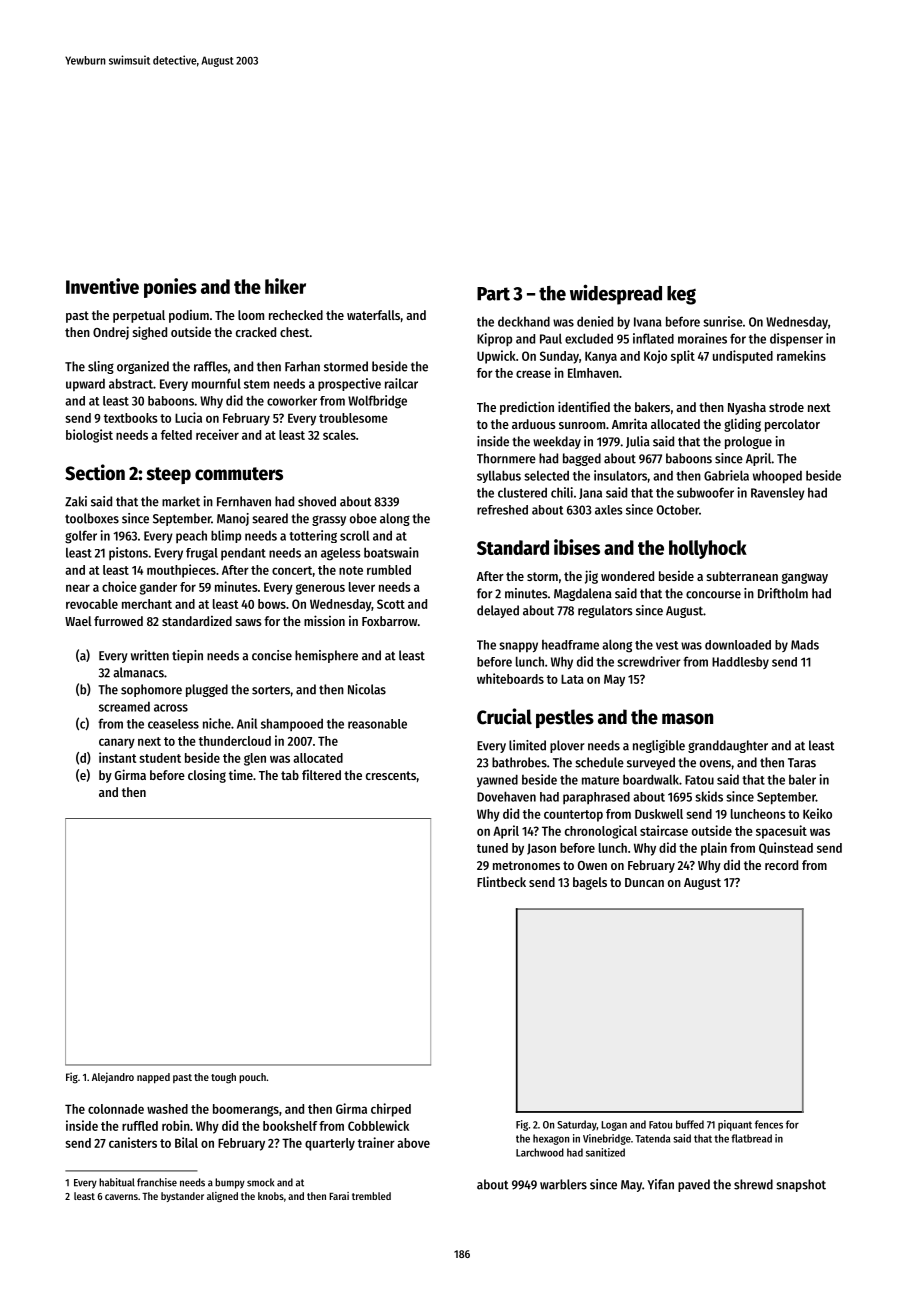  Describe the element at coordinates (781, 865) in the image. I see `record` at that location.
